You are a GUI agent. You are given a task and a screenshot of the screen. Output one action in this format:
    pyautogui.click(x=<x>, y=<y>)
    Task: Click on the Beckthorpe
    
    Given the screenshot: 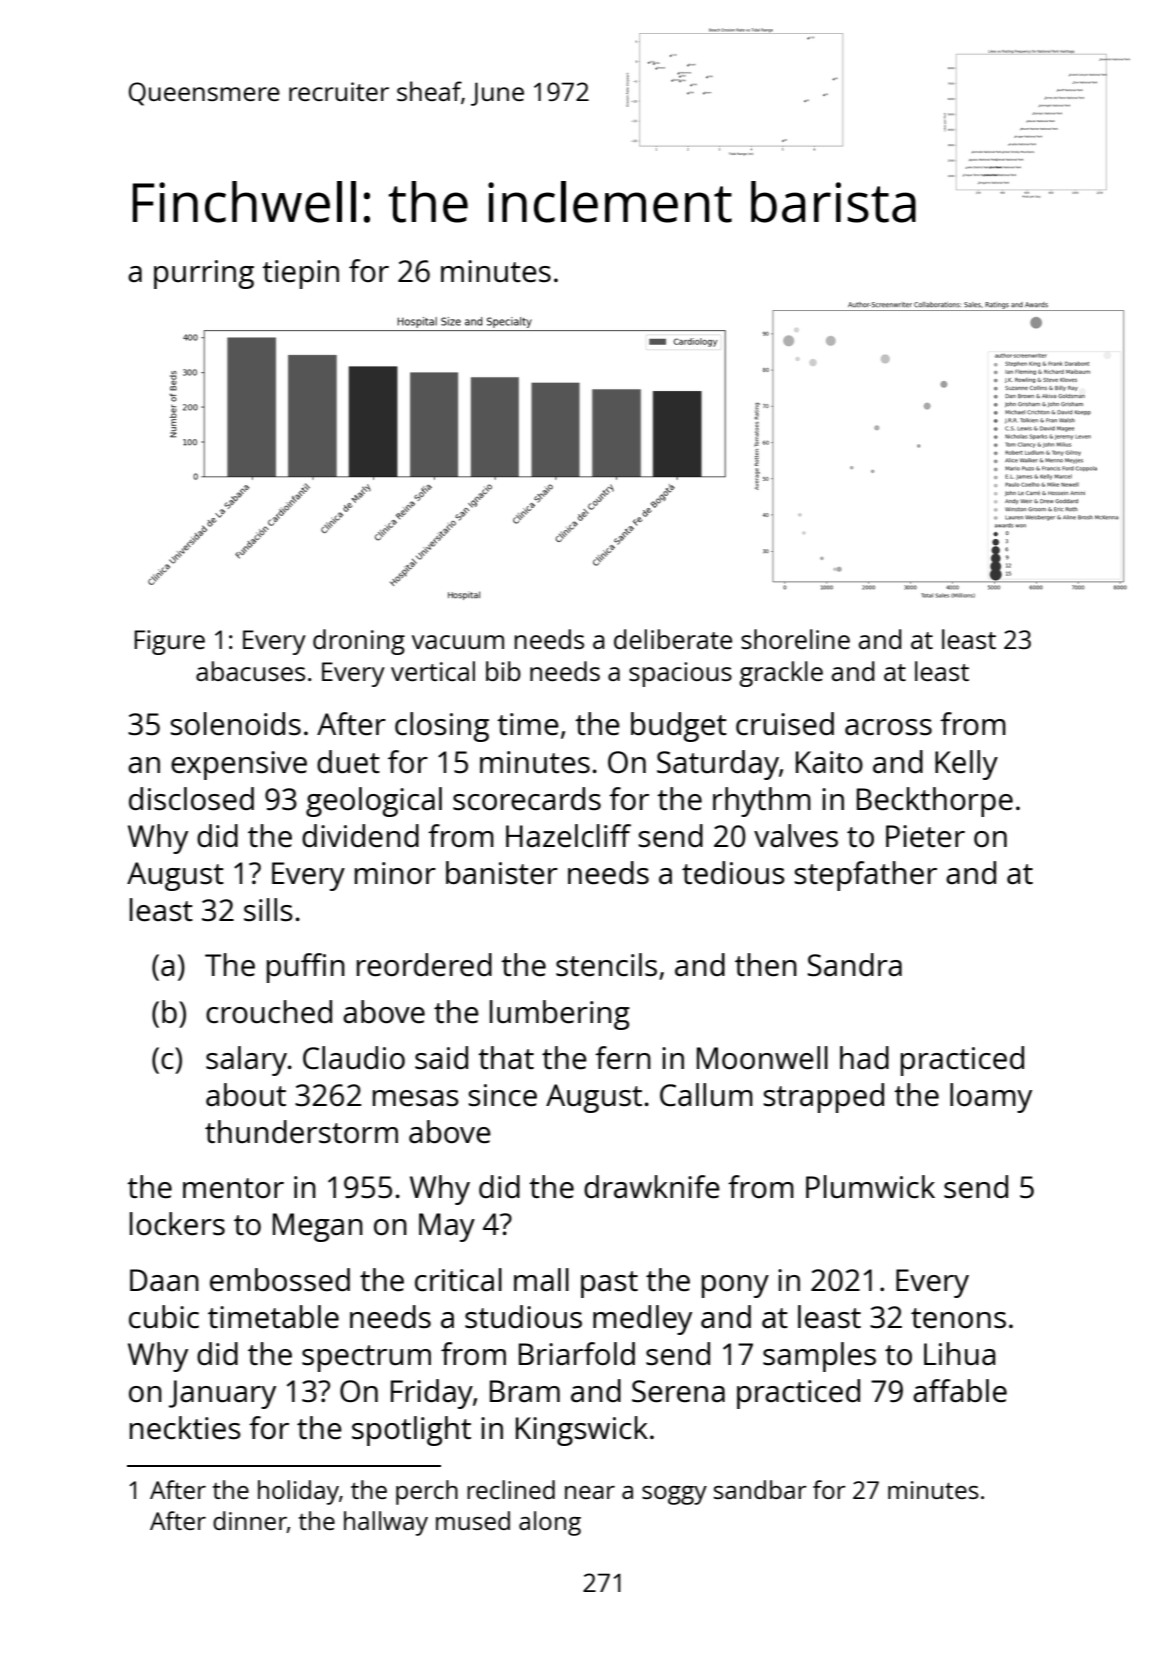 What is the action you would take?
    pyautogui.click(x=935, y=802)
